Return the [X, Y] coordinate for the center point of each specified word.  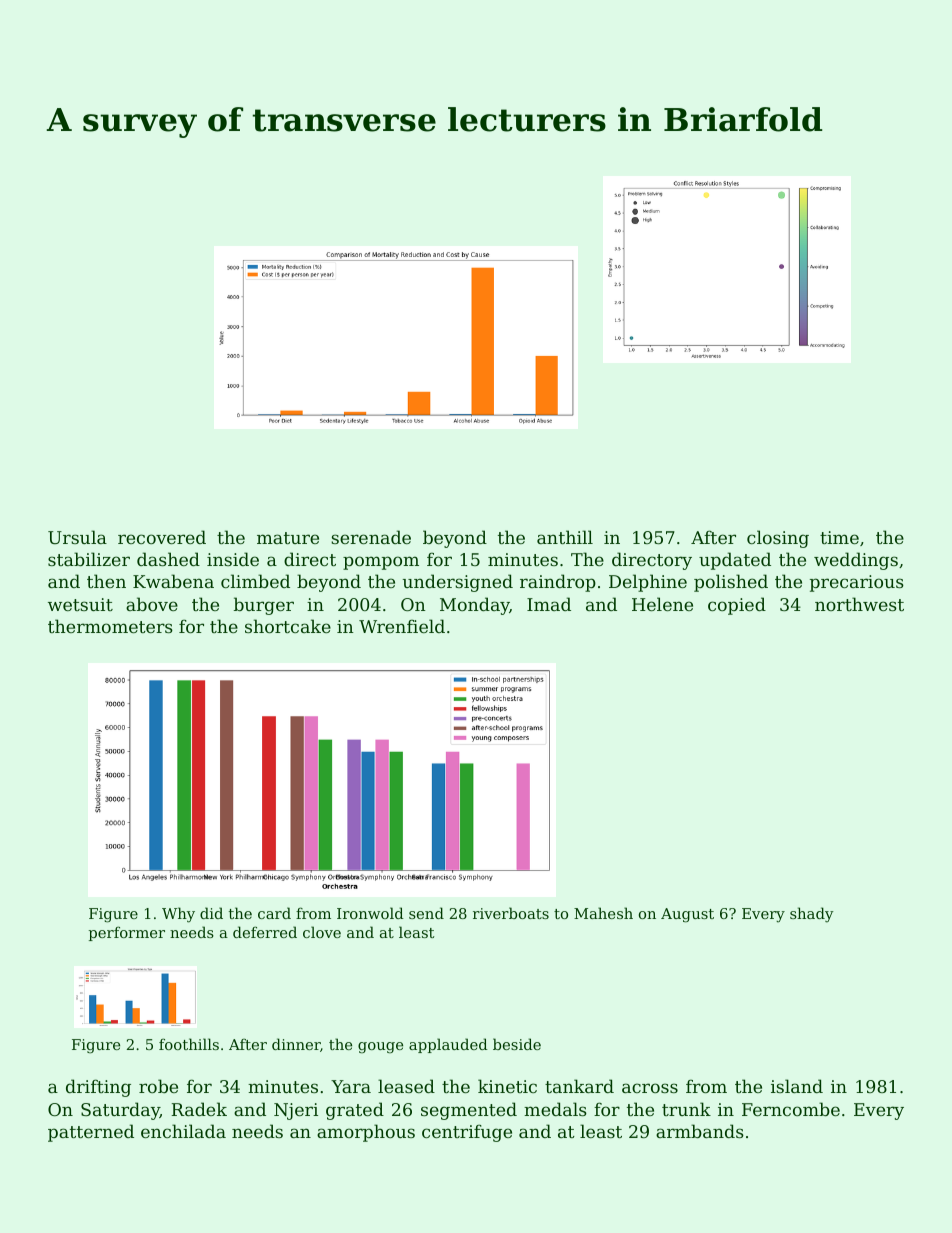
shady [812, 915]
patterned [91, 1133]
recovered [162, 537]
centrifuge [467, 1133]
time [839, 537]
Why [178, 915]
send [426, 913]
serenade [371, 537]
